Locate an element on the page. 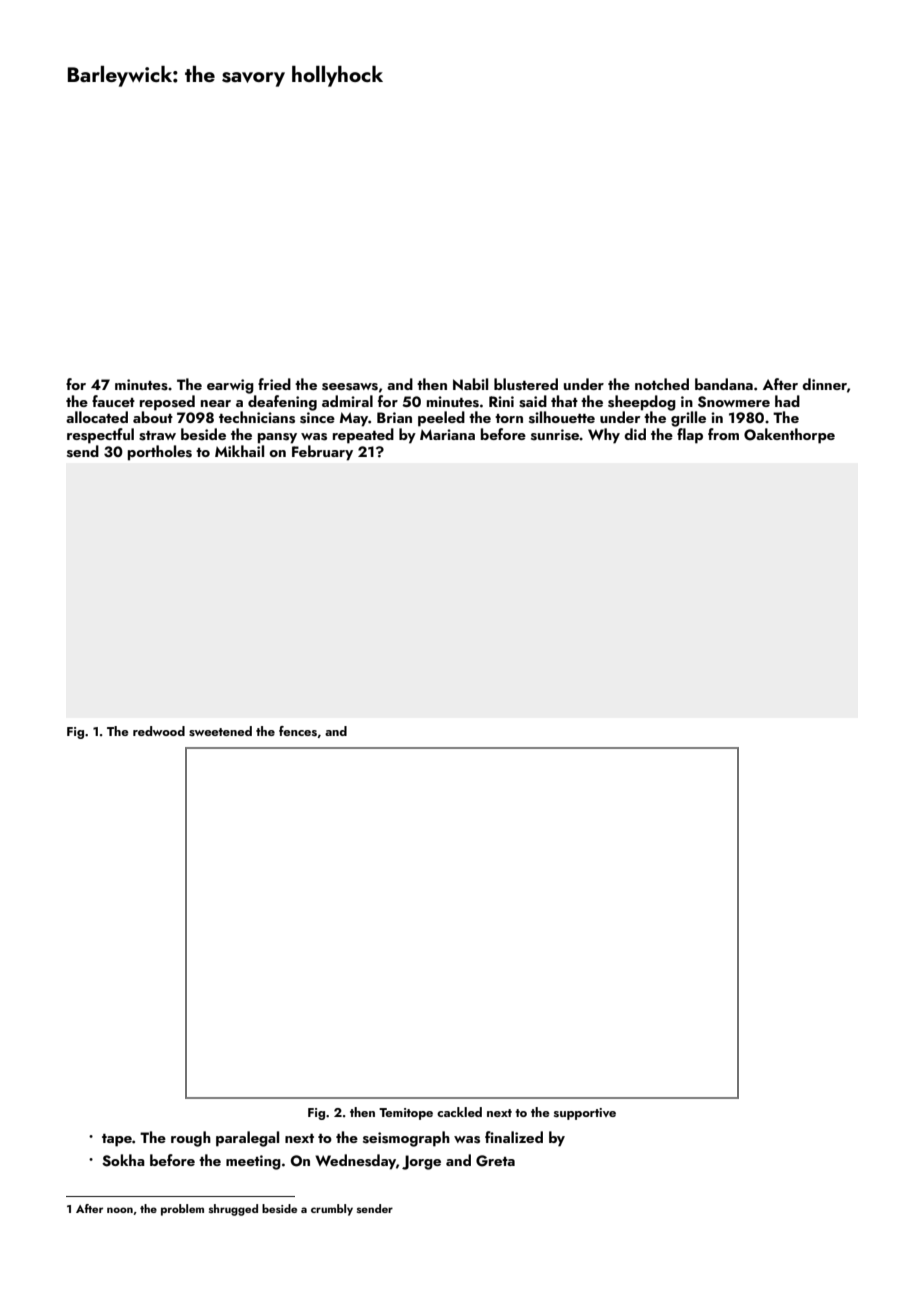 This document has height=1314, width=924. fried is located at coordinates (274, 384).
